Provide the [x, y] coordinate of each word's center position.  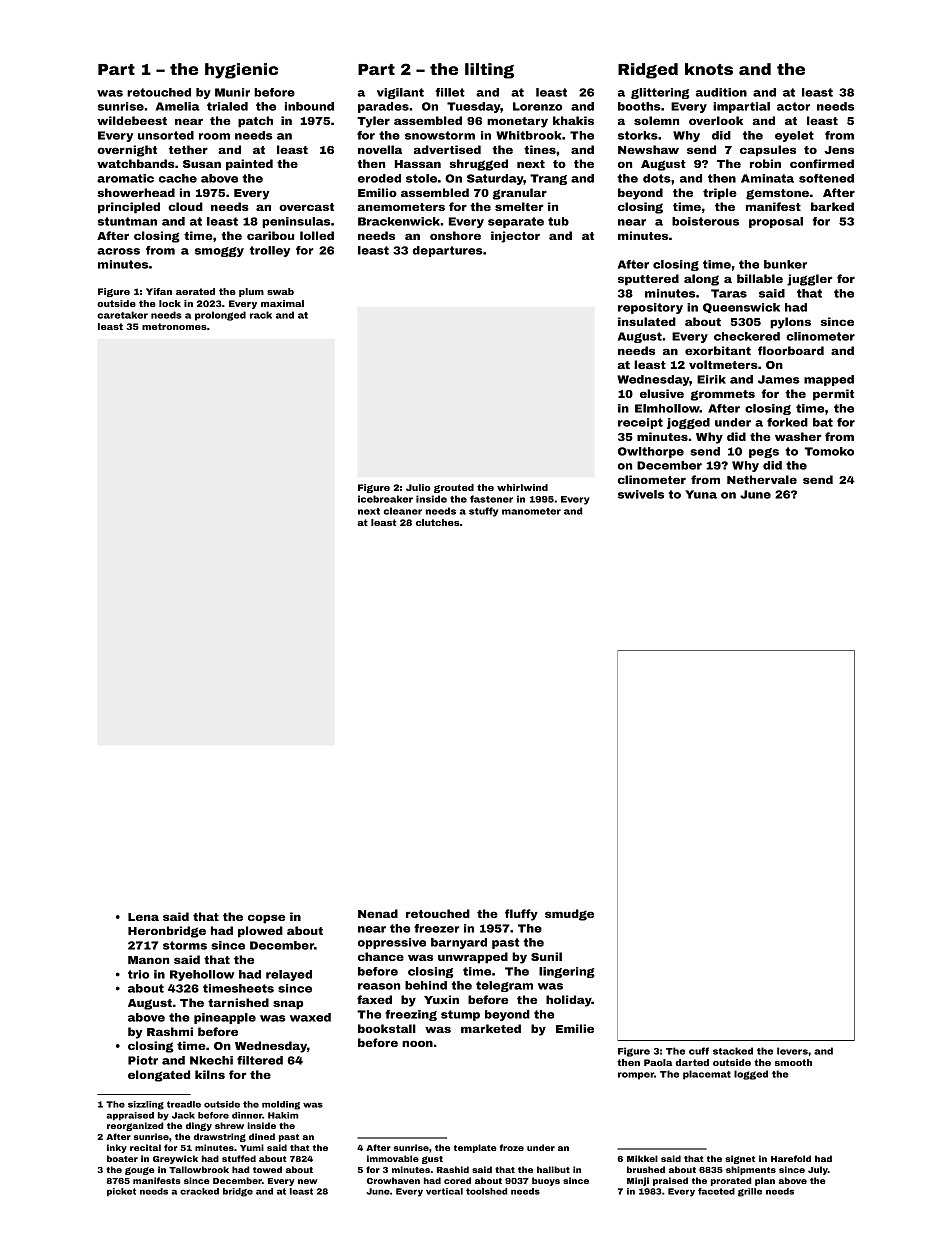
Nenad [378, 913]
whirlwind [522, 487]
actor [793, 106]
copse [266, 919]
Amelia [178, 106]
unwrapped [473, 958]
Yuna [701, 494]
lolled [317, 235]
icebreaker [385, 499]
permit [833, 395]
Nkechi [211, 1060]
